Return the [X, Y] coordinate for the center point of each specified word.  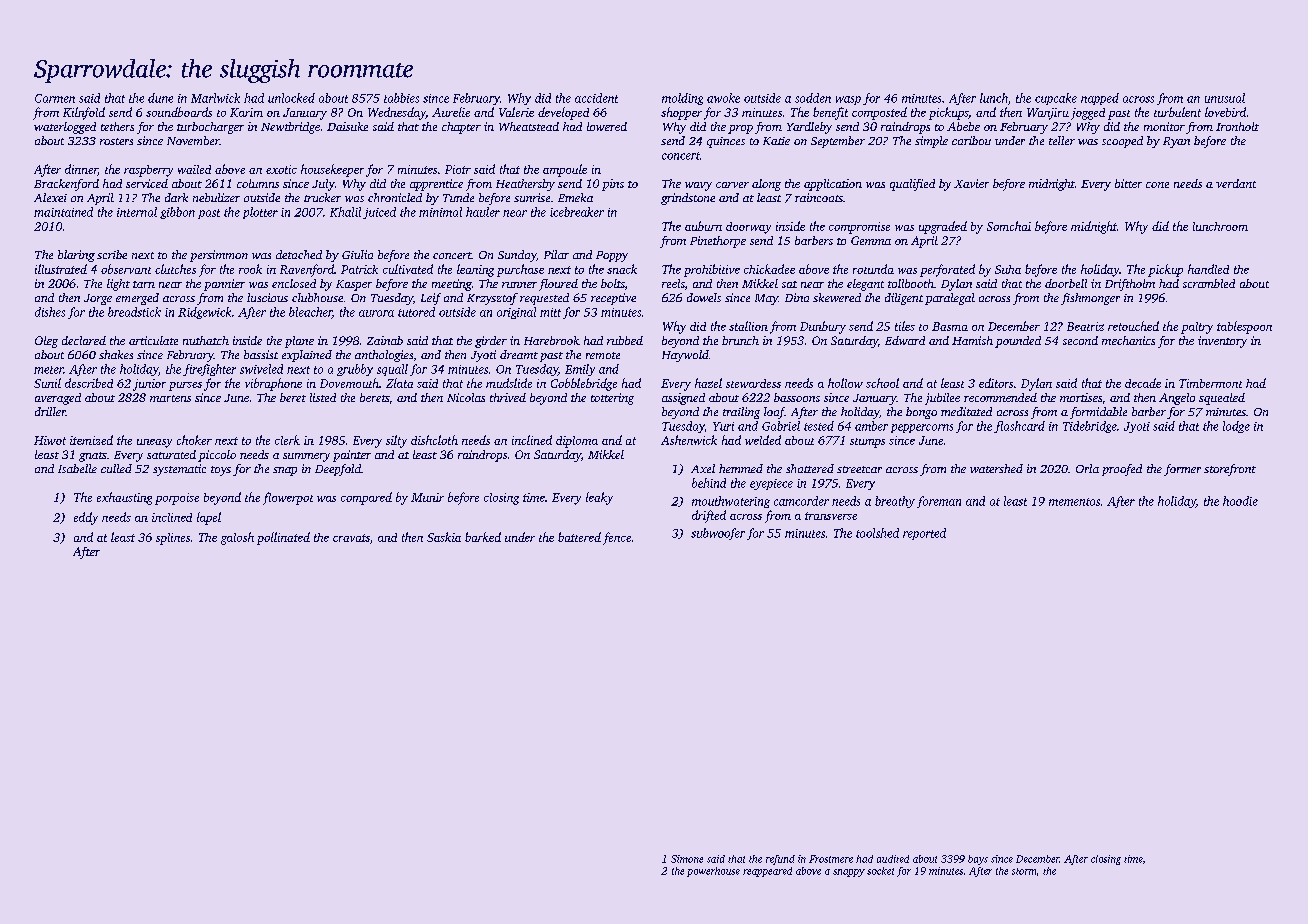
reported [924, 534]
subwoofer [718, 534]
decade [1143, 383]
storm [1024, 871]
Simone [687, 859]
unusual [1225, 98]
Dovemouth [349, 383]
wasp [848, 100]
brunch [740, 340]
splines [173, 539]
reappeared [767, 872]
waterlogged [65, 128]
